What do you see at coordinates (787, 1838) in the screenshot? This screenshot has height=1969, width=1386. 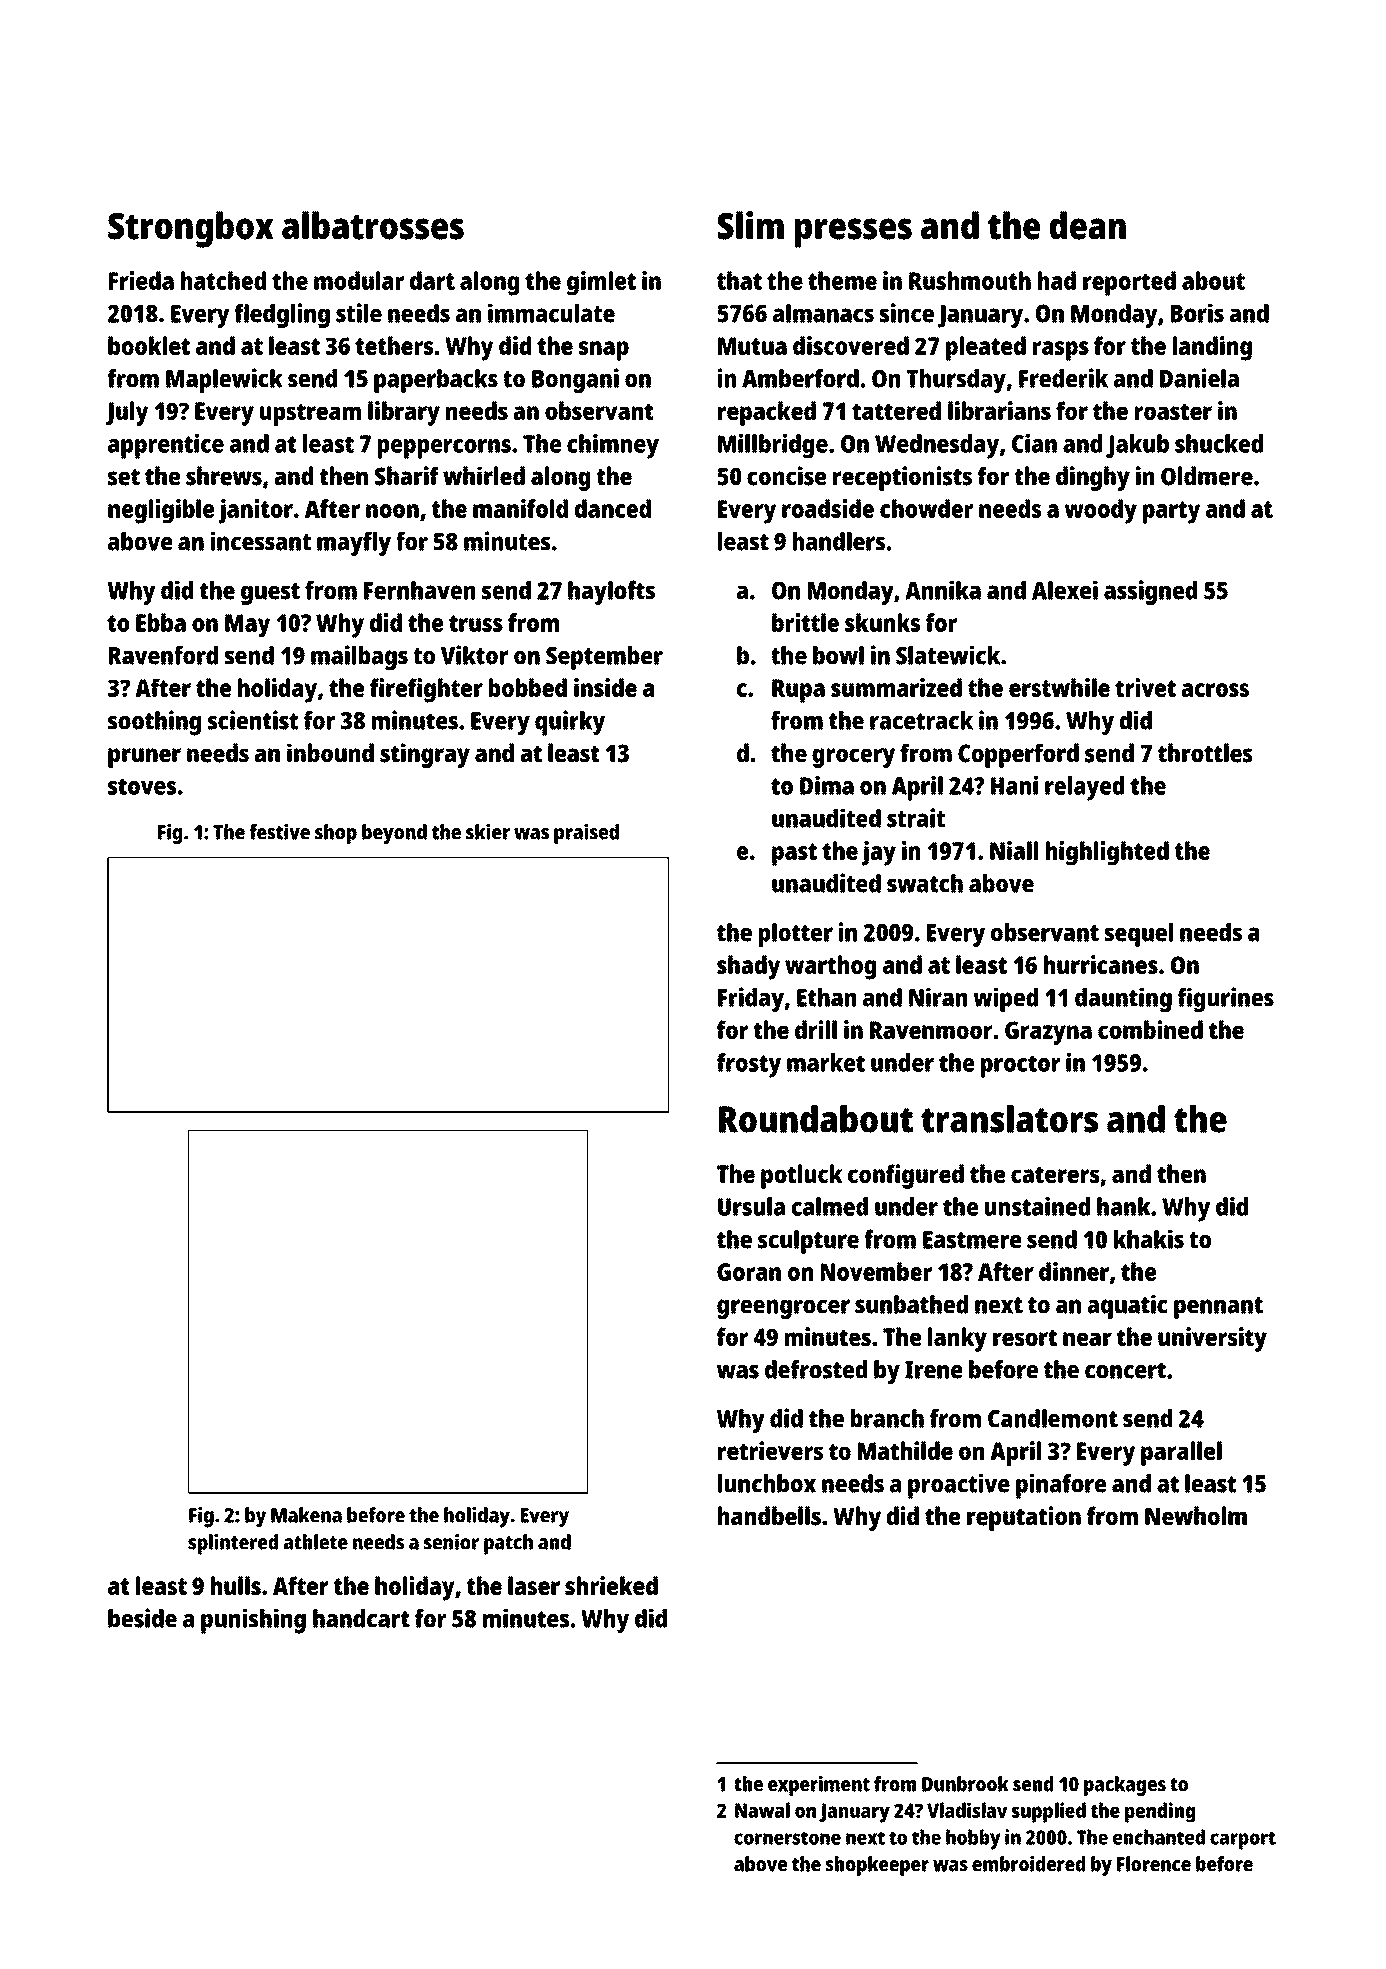 I see `cornerstone` at bounding box center [787, 1838].
